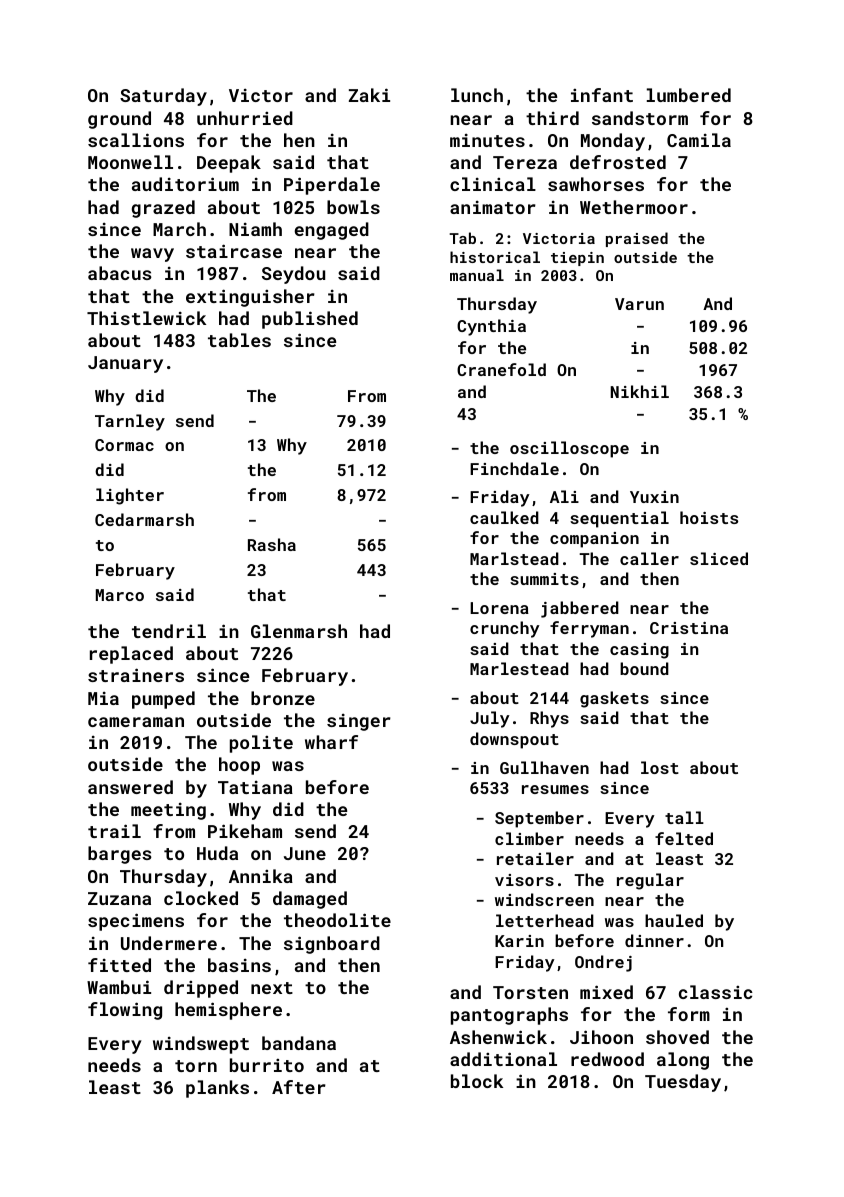 This screenshot has height=1197, width=844. I want to click on Rasha, so click(272, 544).
